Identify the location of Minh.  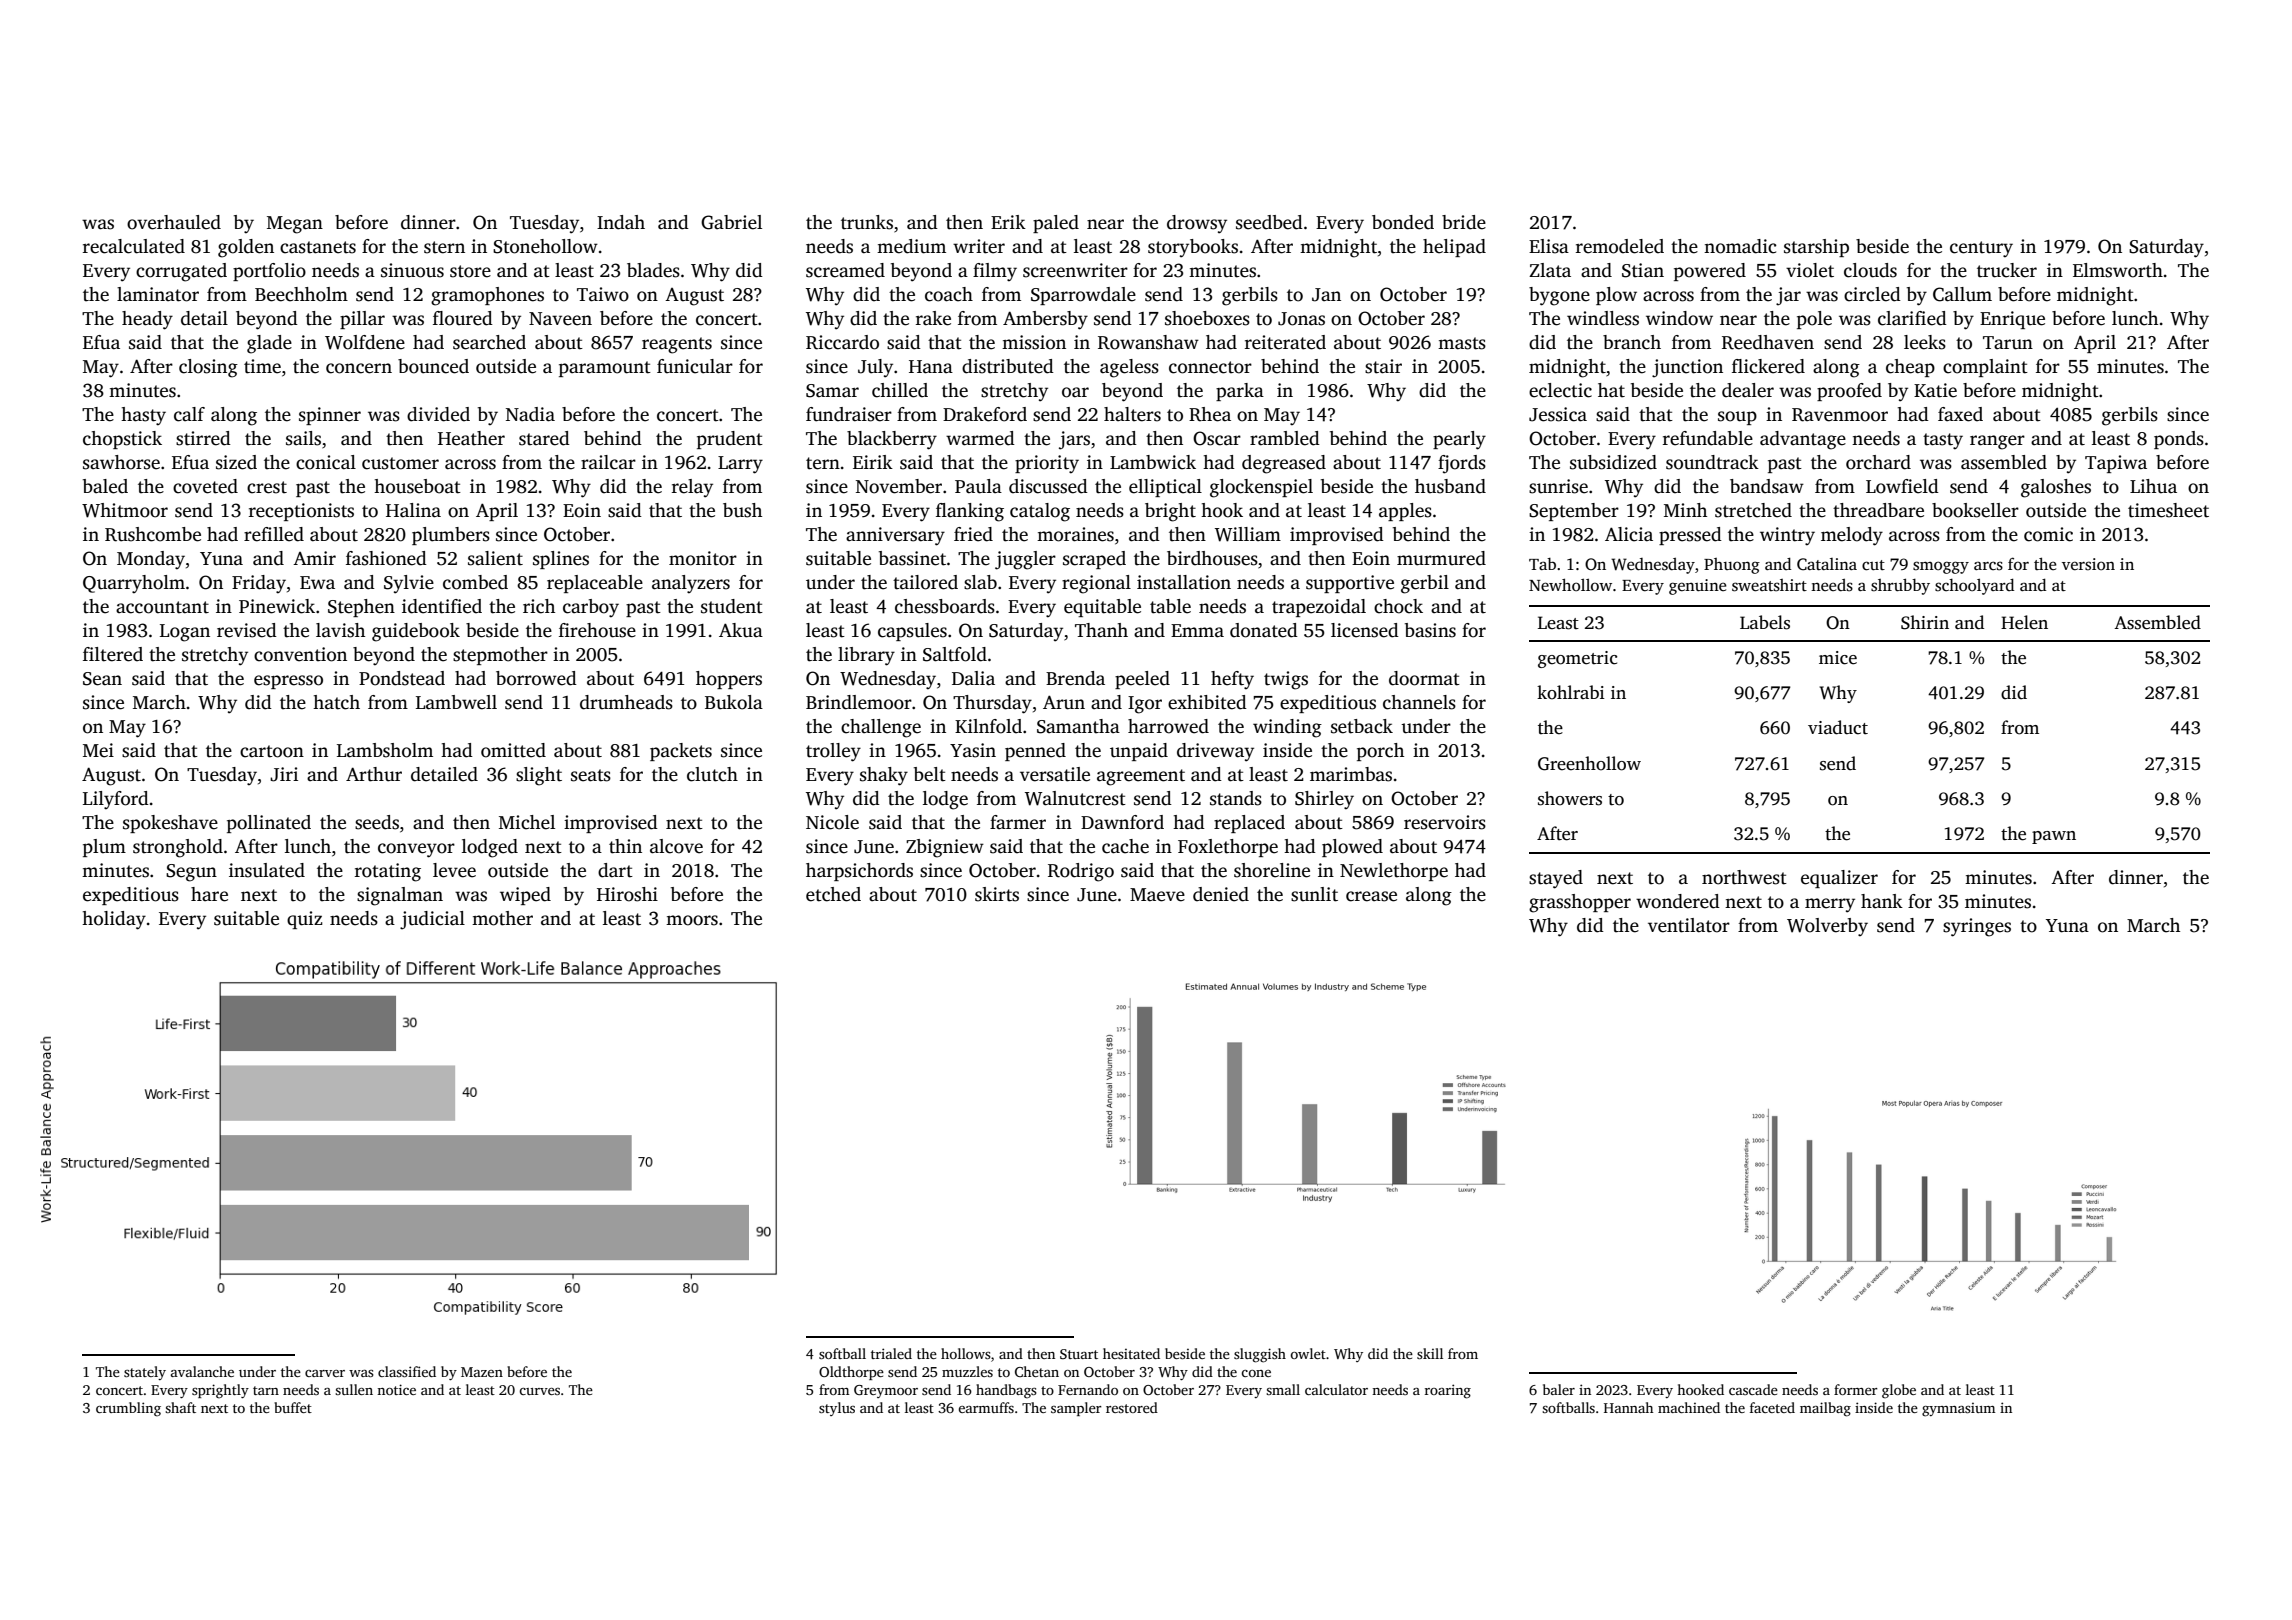
(1685, 510).
